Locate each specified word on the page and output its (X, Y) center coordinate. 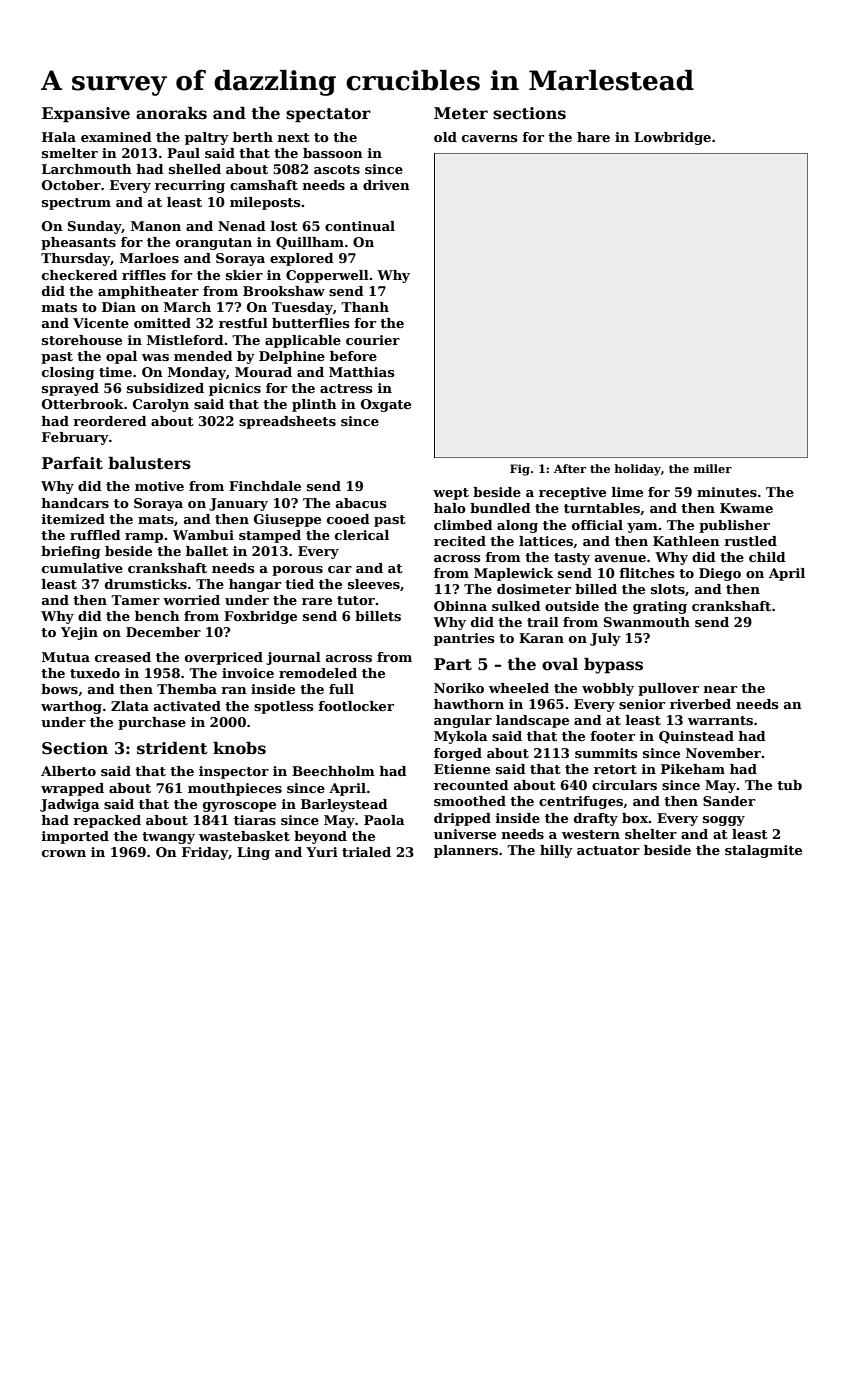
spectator (328, 115)
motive (159, 486)
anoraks (171, 113)
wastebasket (244, 836)
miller (713, 468)
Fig (520, 470)
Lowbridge (672, 138)
